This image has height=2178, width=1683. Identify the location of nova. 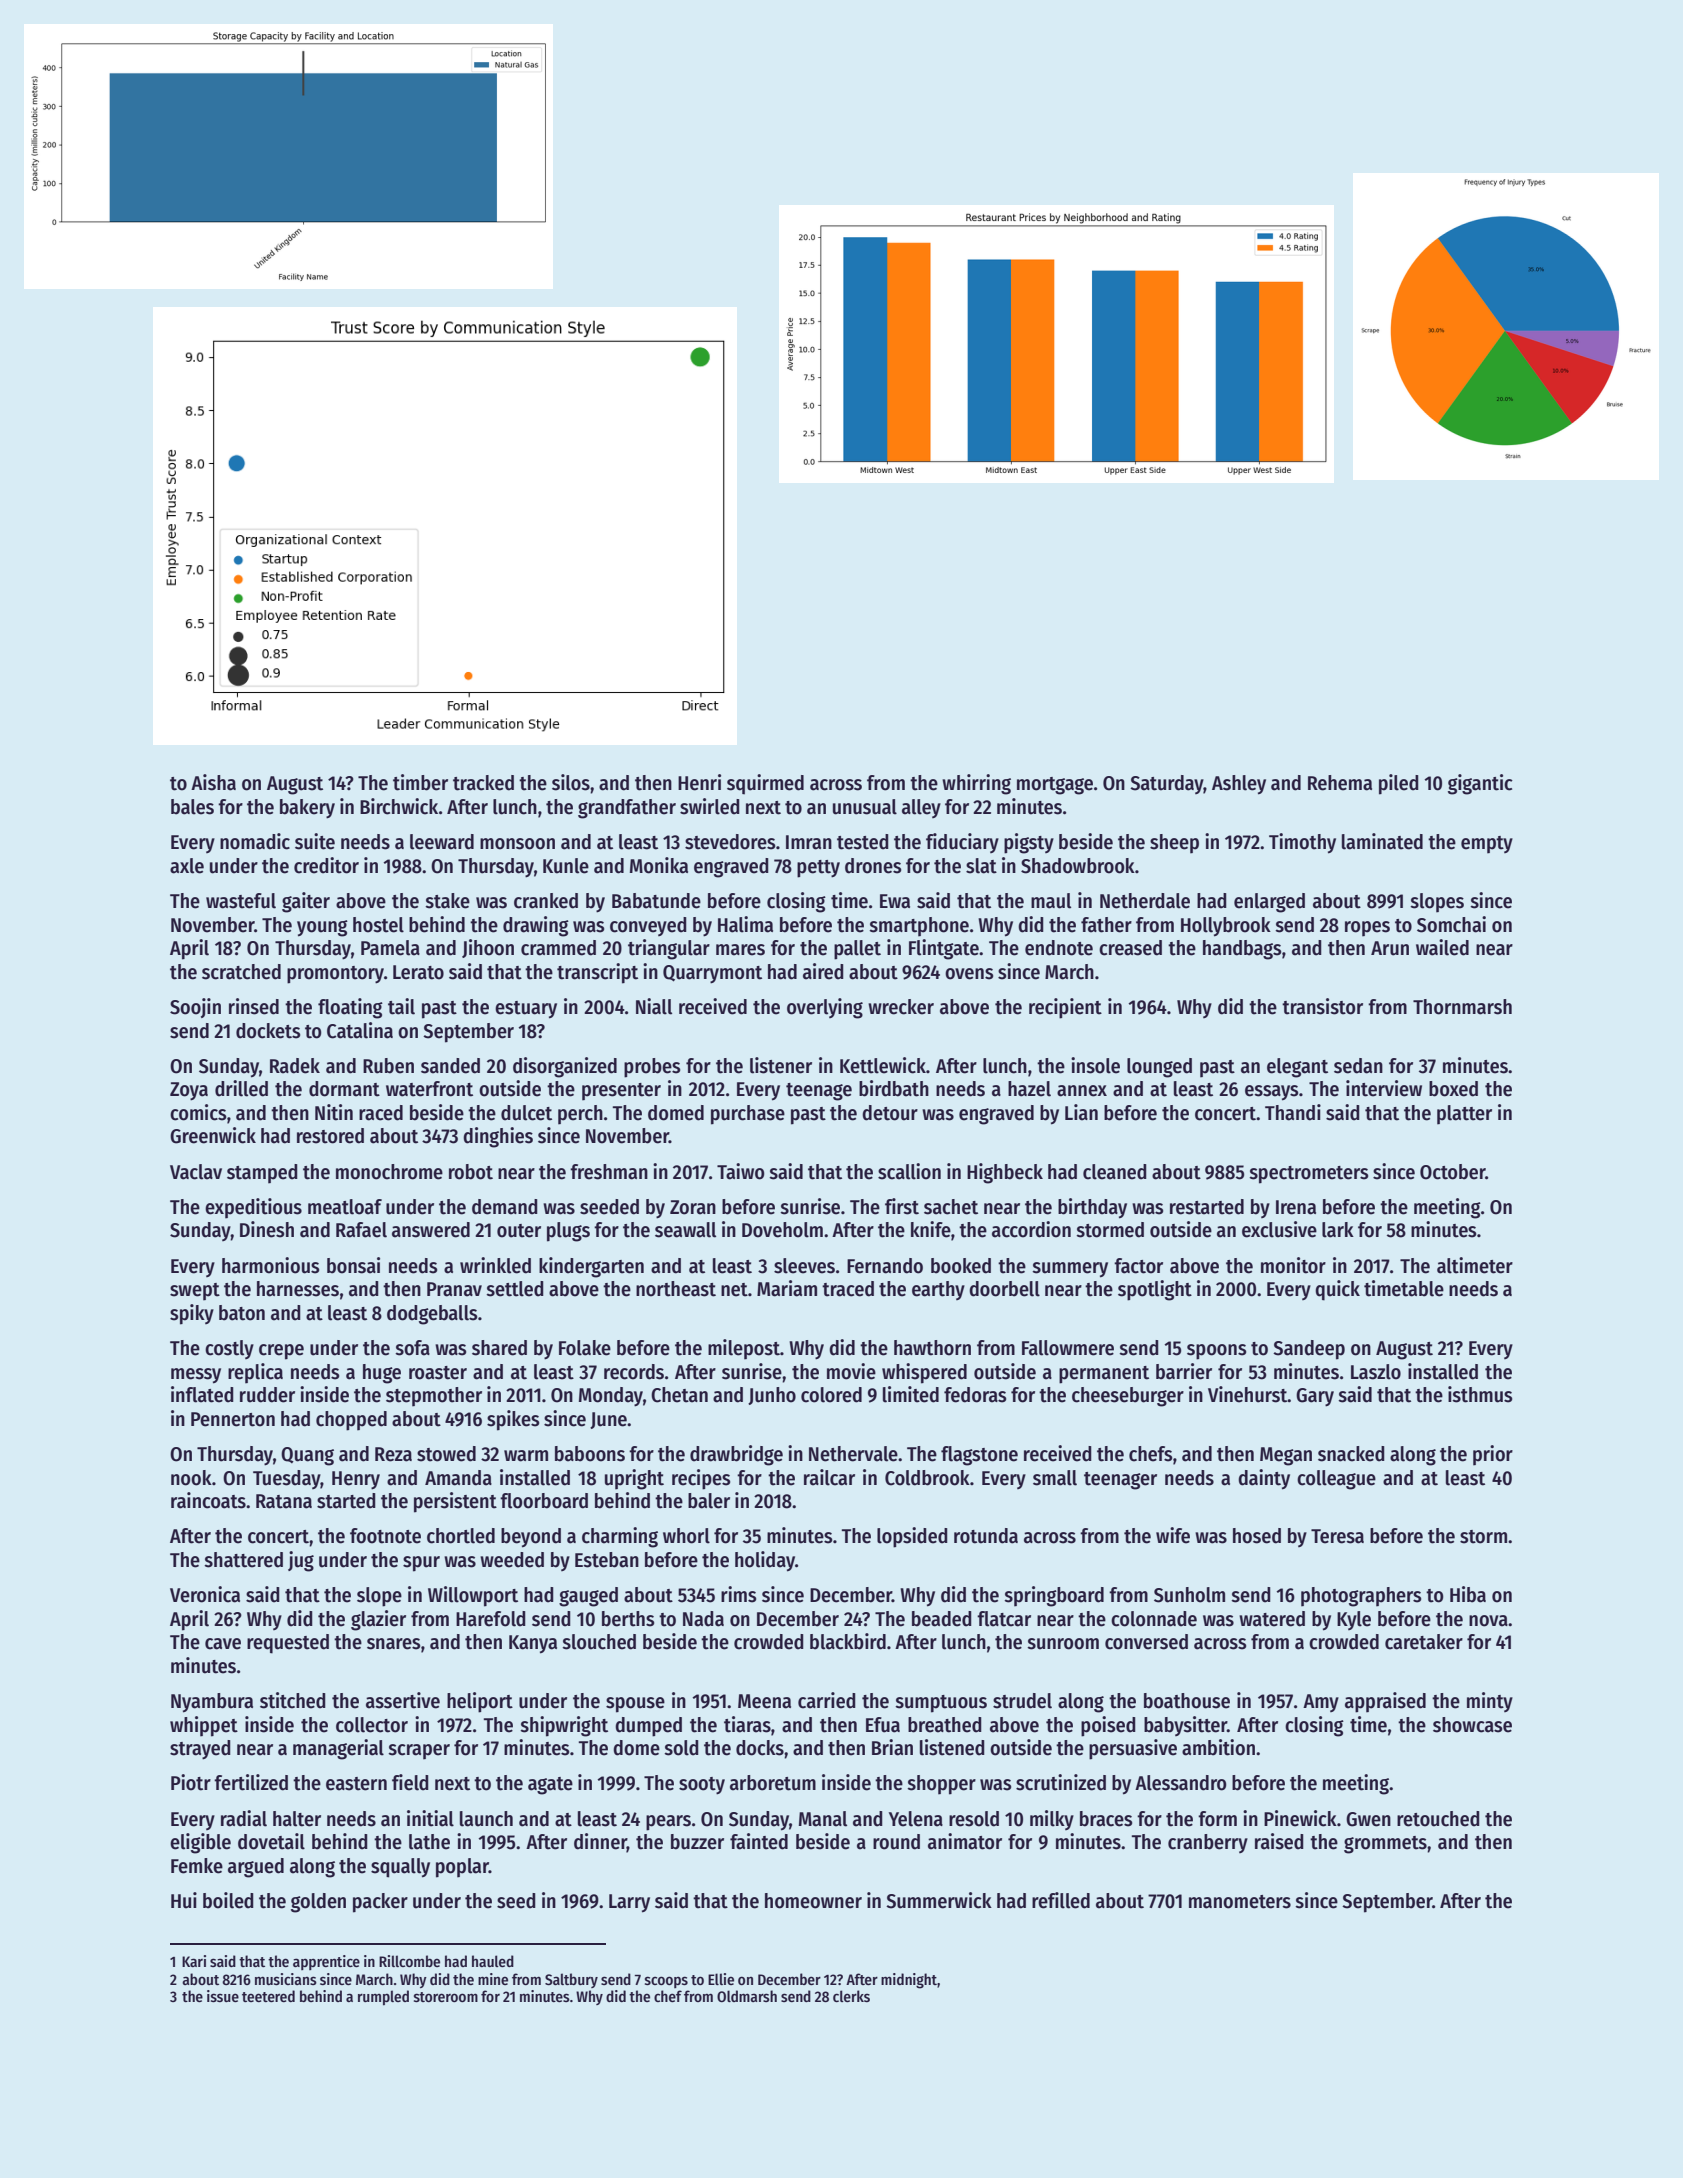
(1488, 1621).
